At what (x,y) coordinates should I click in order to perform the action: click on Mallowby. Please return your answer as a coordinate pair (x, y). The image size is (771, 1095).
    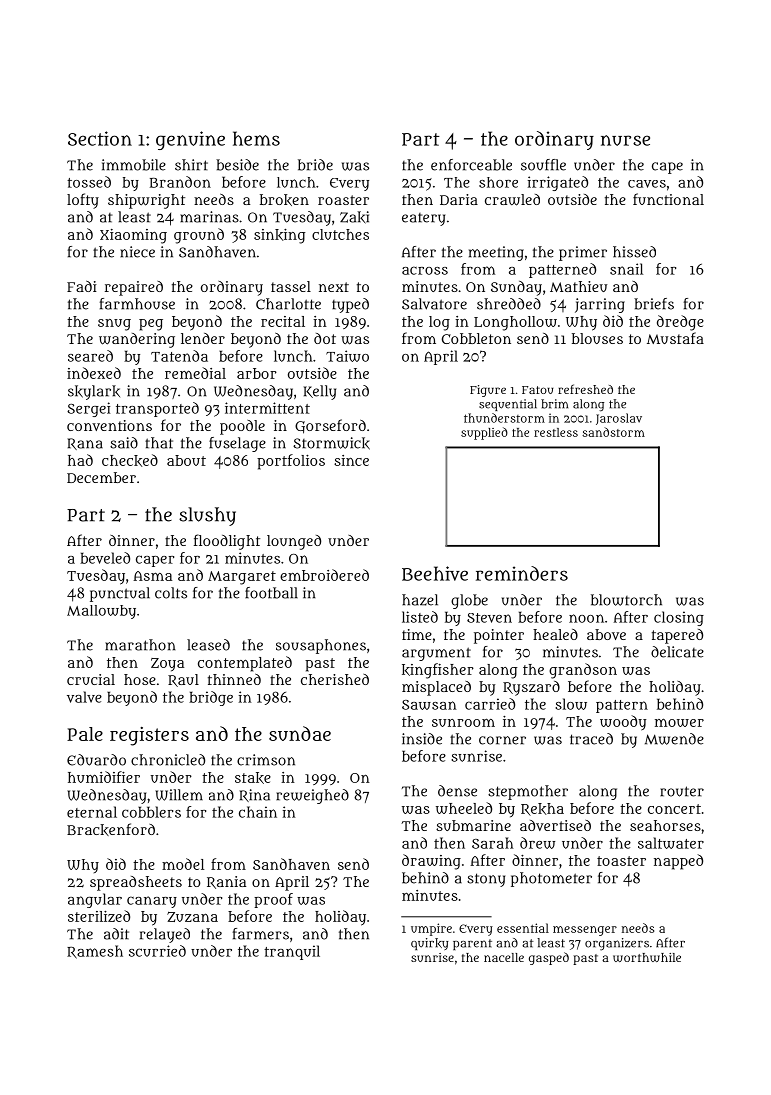
    Looking at the image, I should click on (101, 612).
